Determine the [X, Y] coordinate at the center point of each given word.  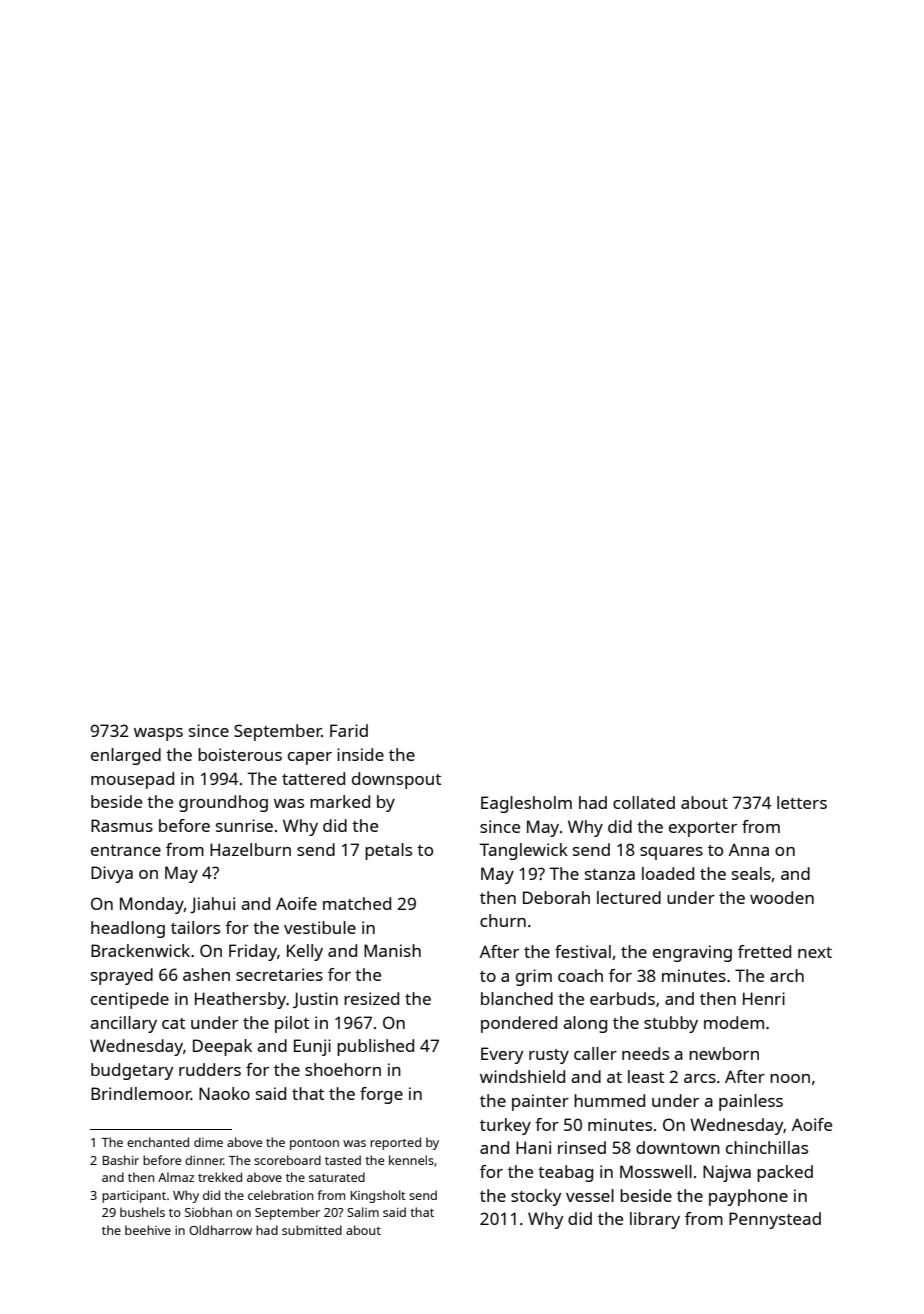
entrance [126, 850]
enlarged [126, 756]
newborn [724, 1053]
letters [802, 802]
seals [751, 873]
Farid [349, 730]
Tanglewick [523, 851]
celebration [280, 1195]
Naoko [224, 1093]
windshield [522, 1076]
